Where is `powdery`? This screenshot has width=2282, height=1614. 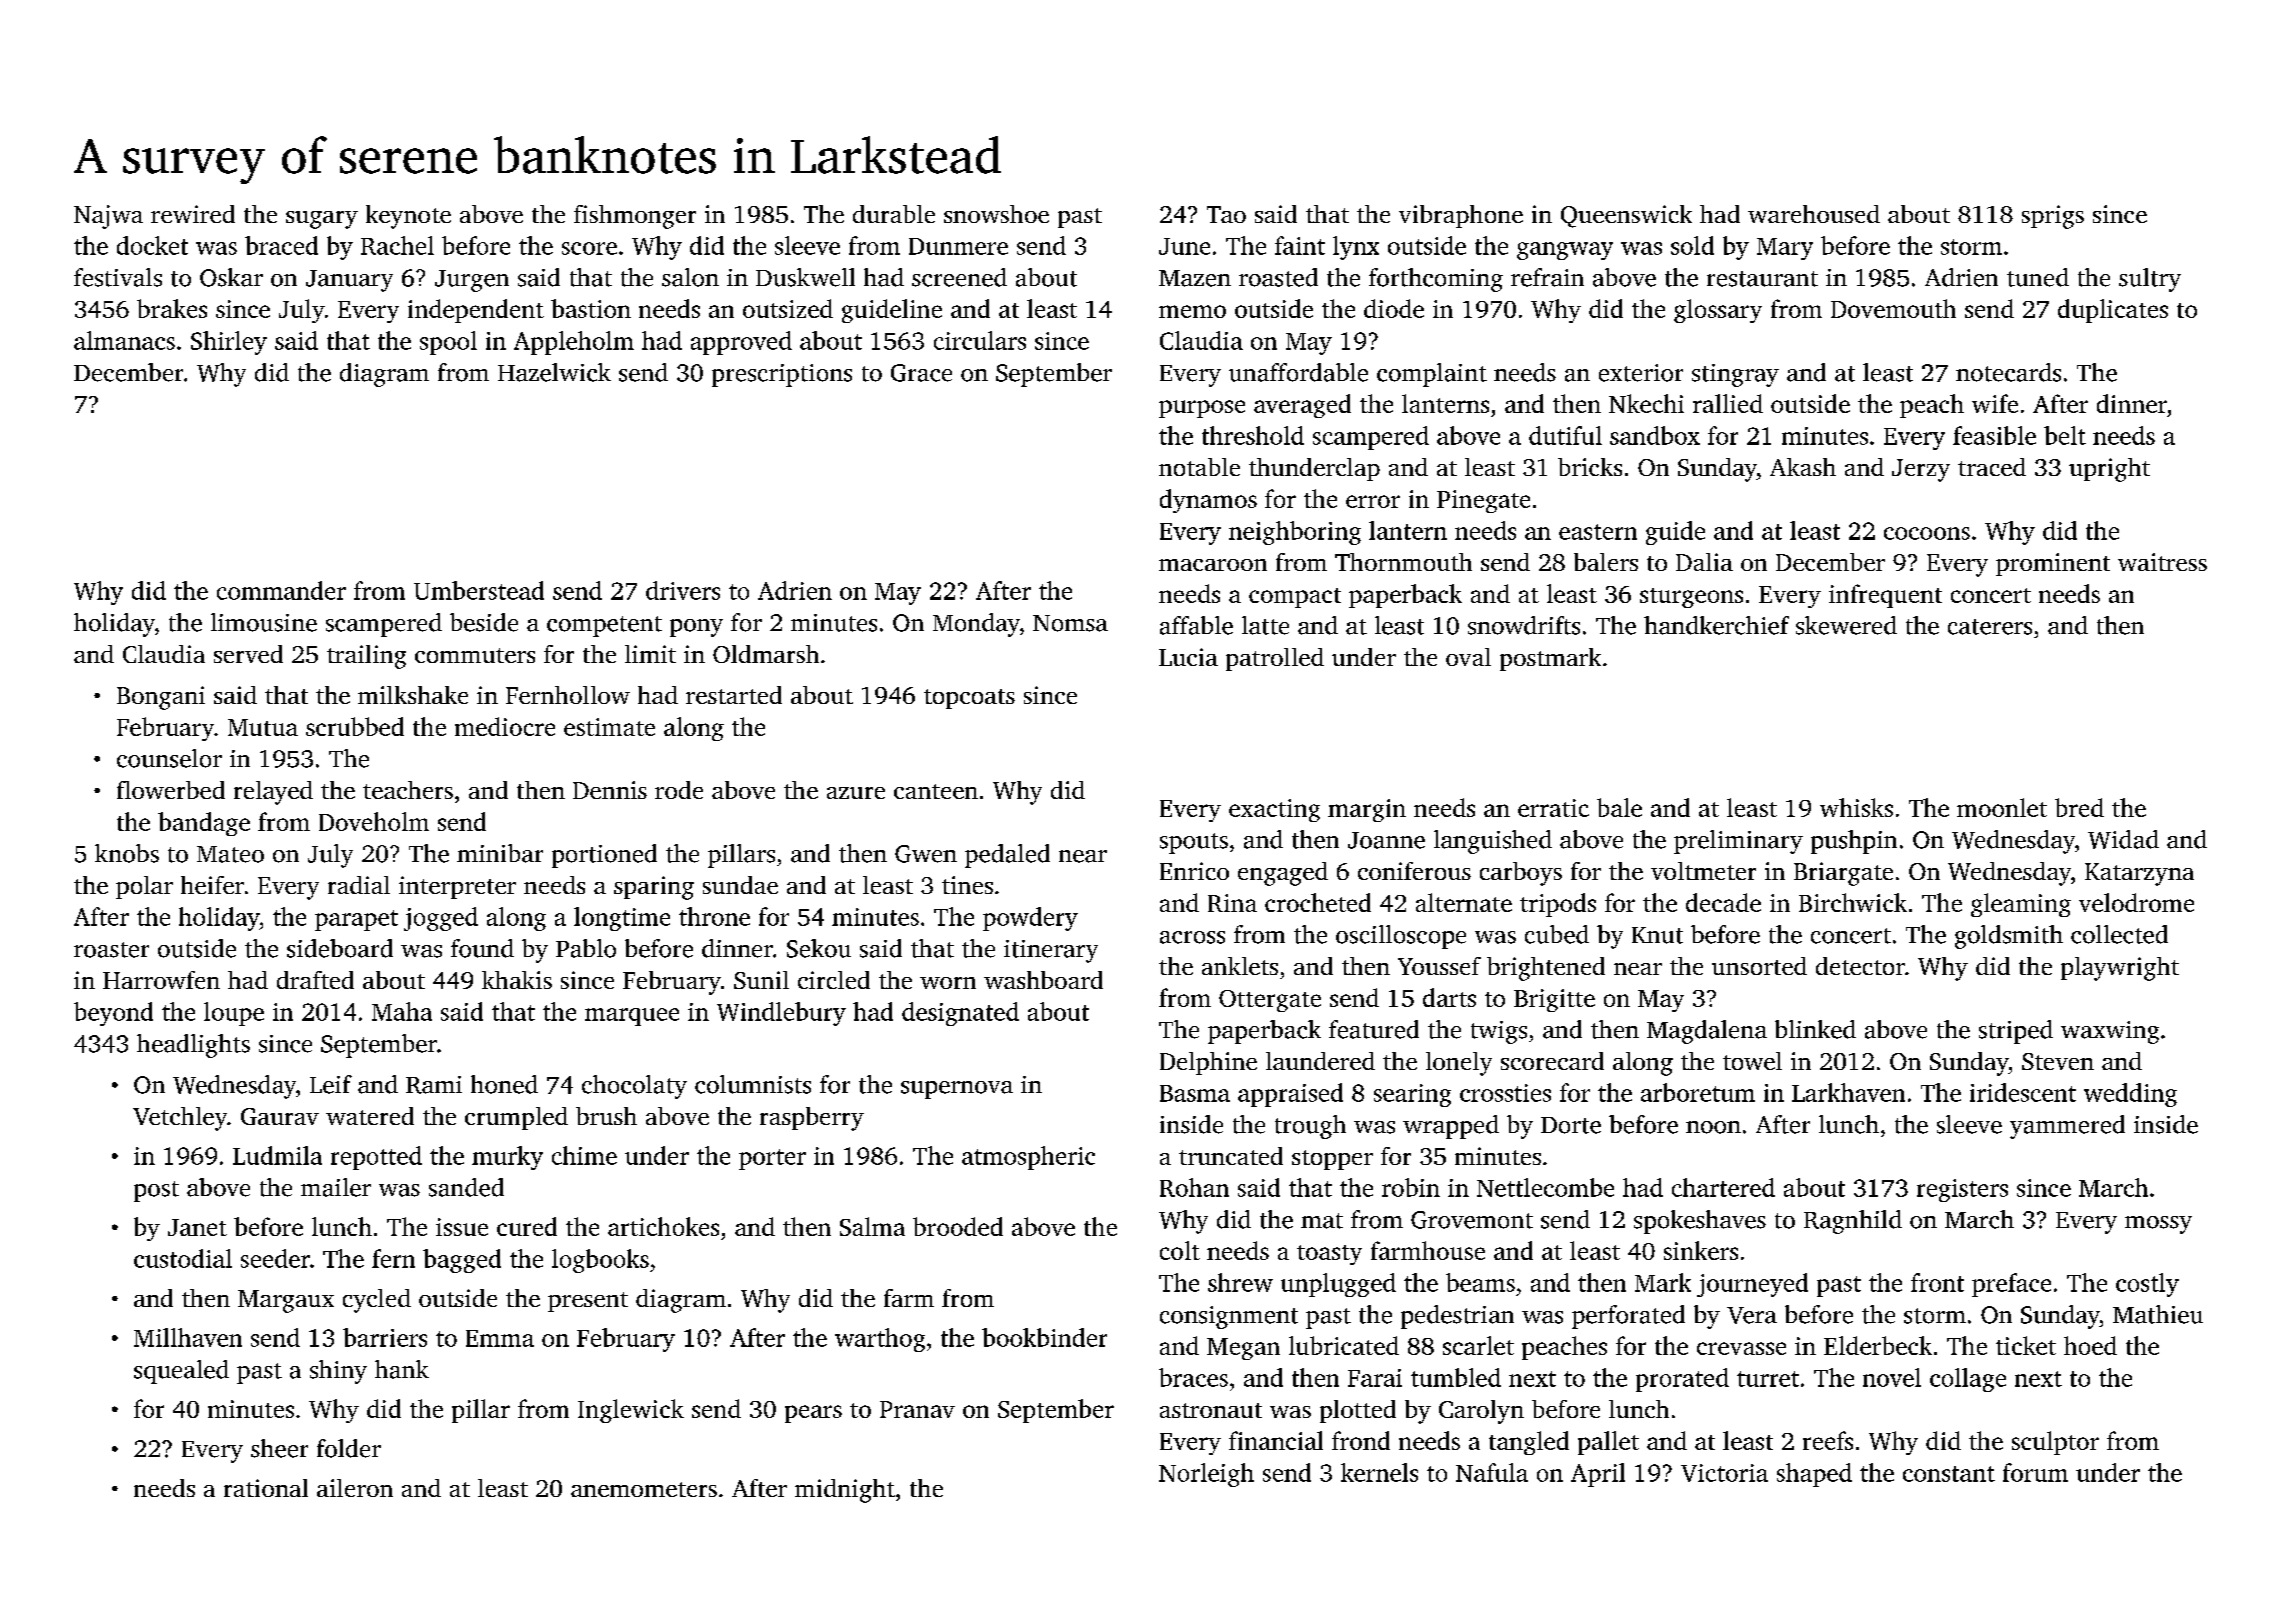
powdery is located at coordinates (1030, 919).
